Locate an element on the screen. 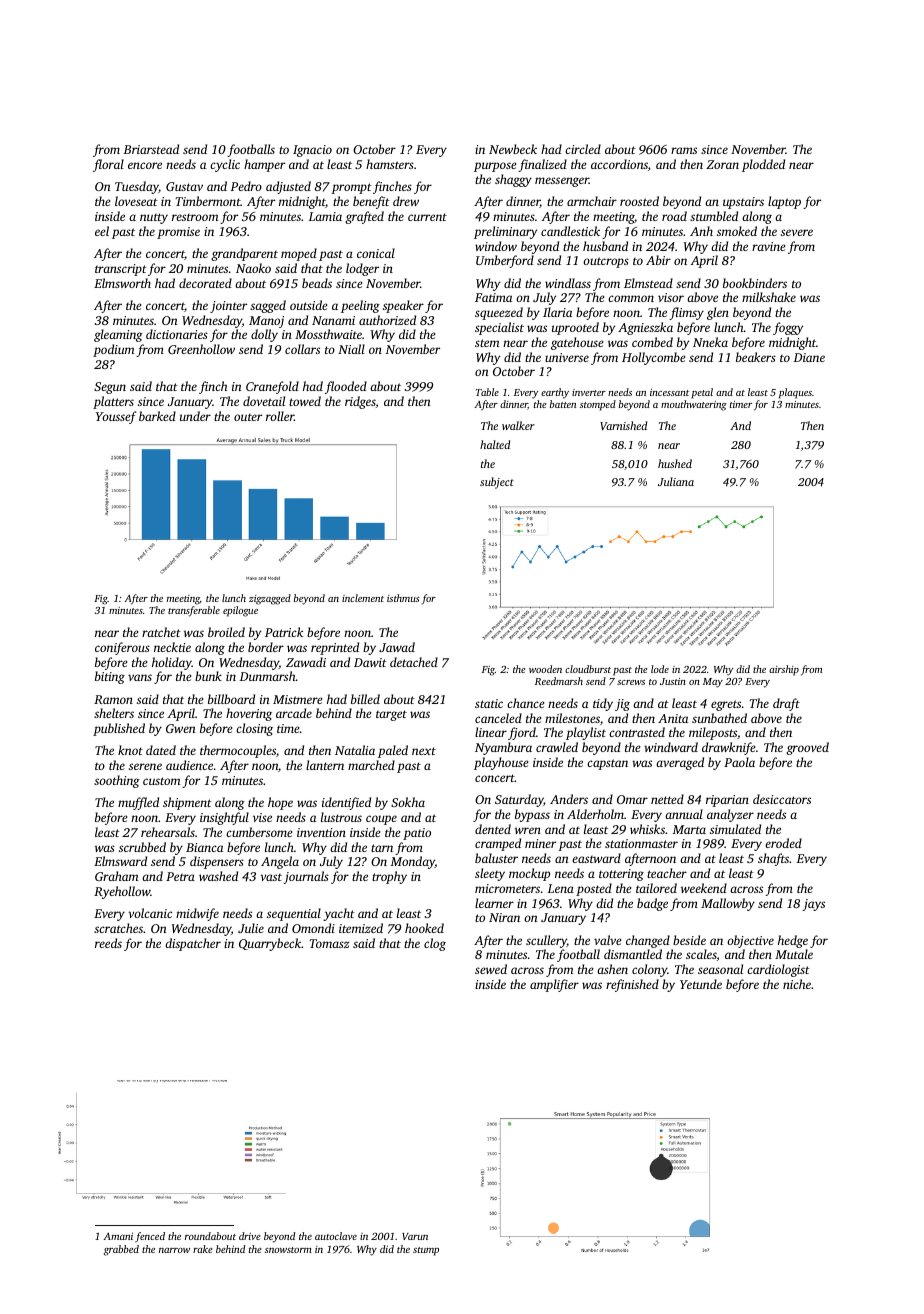  specialist is located at coordinates (499, 328).
